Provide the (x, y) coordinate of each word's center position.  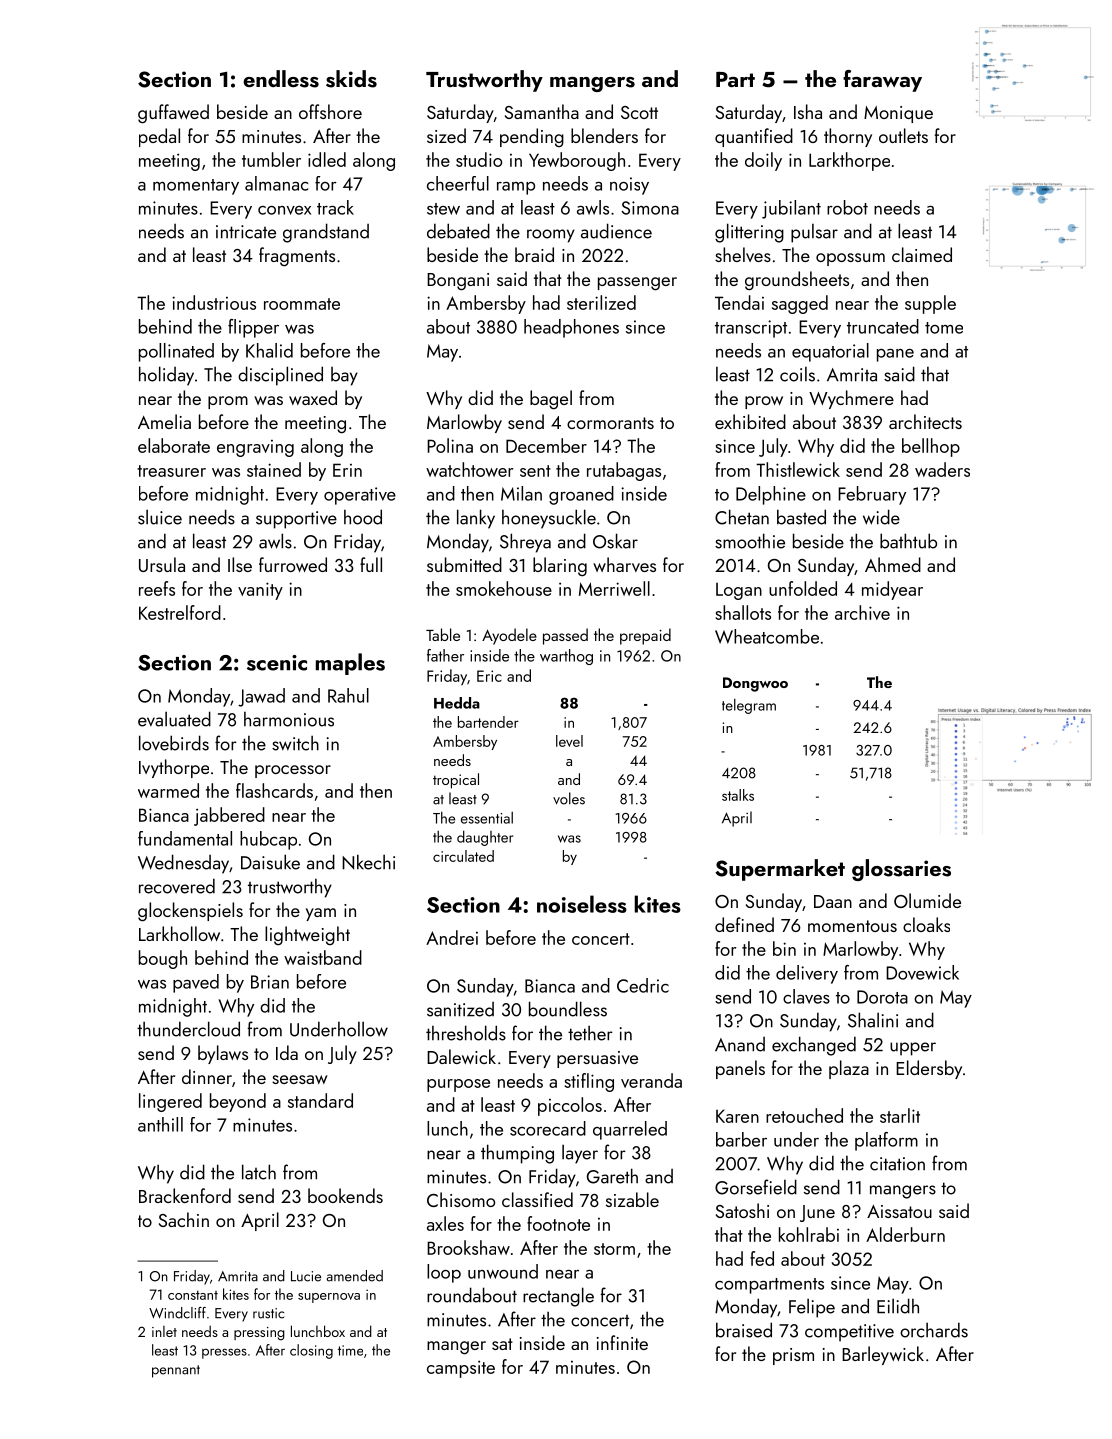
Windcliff (177, 1313)
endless (281, 79)
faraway (882, 81)
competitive (849, 1333)
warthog (566, 657)
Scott (639, 112)
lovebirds (174, 743)
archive (862, 612)
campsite (461, 1369)
